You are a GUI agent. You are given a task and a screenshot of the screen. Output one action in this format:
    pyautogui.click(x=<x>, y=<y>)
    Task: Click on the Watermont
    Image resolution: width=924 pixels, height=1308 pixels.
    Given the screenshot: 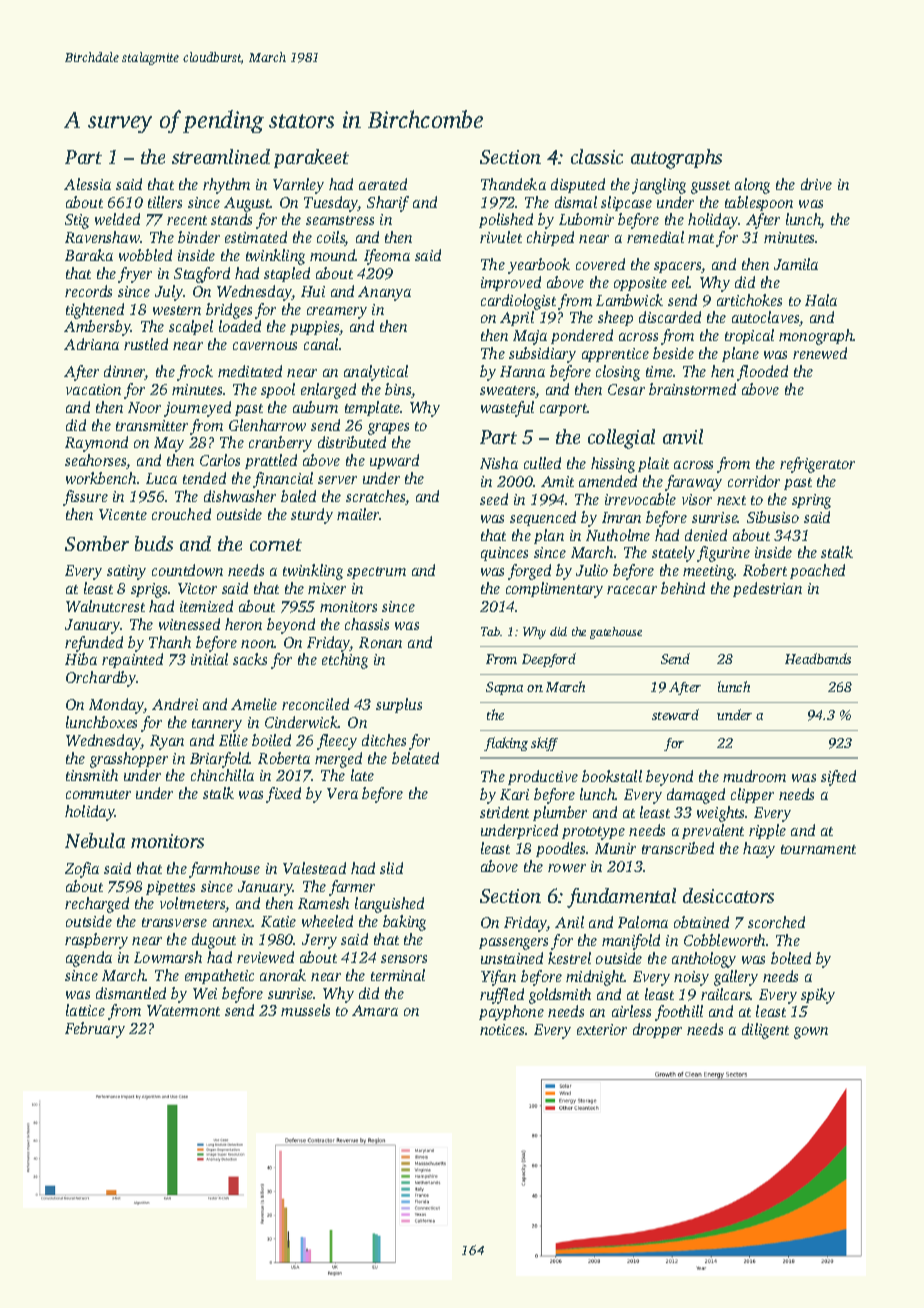 What is the action you would take?
    pyautogui.click(x=183, y=1010)
